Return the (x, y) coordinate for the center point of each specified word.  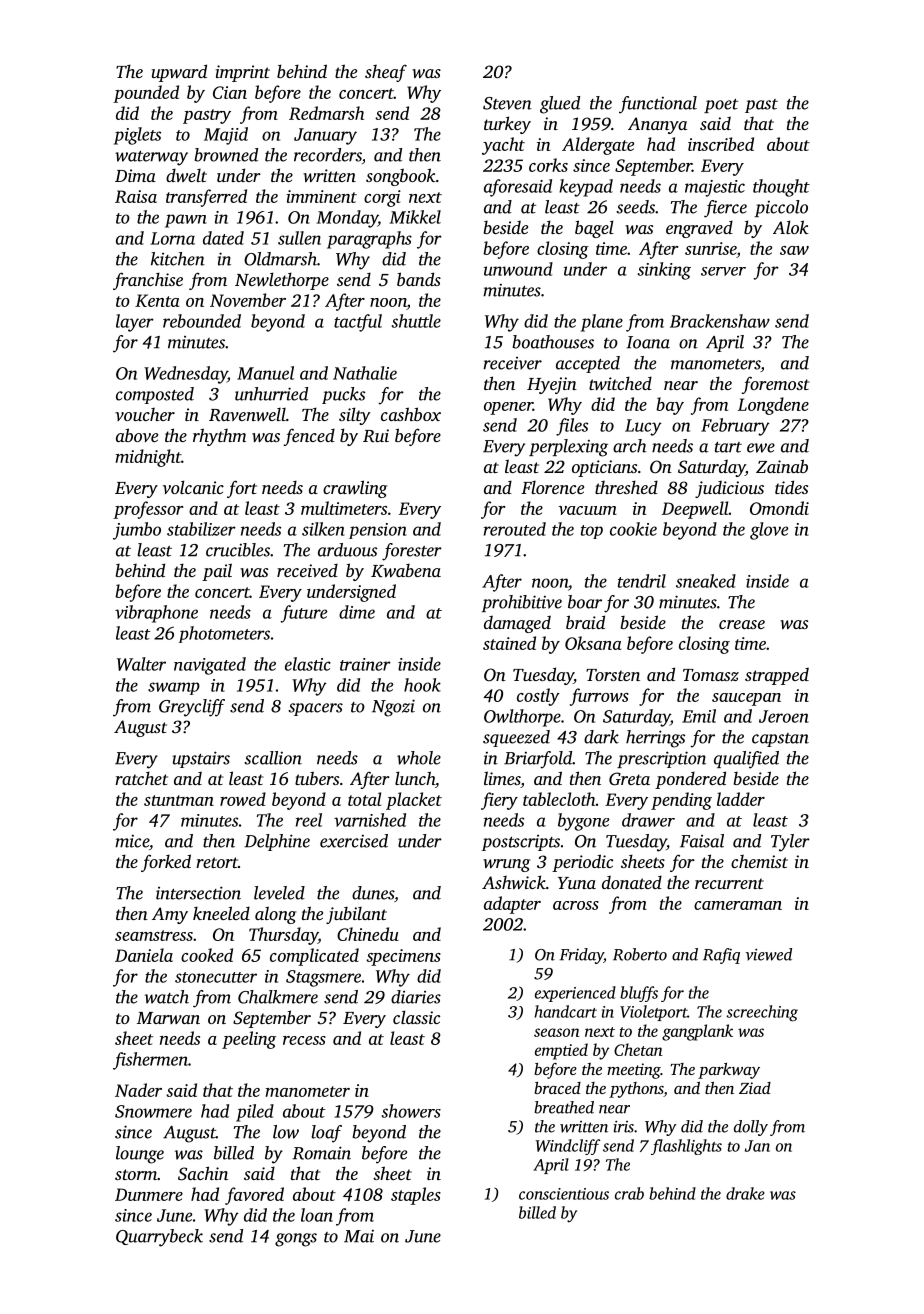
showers (411, 1111)
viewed (769, 954)
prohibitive (521, 603)
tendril (642, 581)
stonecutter (216, 977)
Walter (141, 664)
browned (226, 155)
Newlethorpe (282, 281)
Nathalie (365, 373)
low (286, 1132)
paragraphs (369, 240)
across (576, 905)
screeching (762, 1013)
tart (728, 447)
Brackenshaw (720, 321)
